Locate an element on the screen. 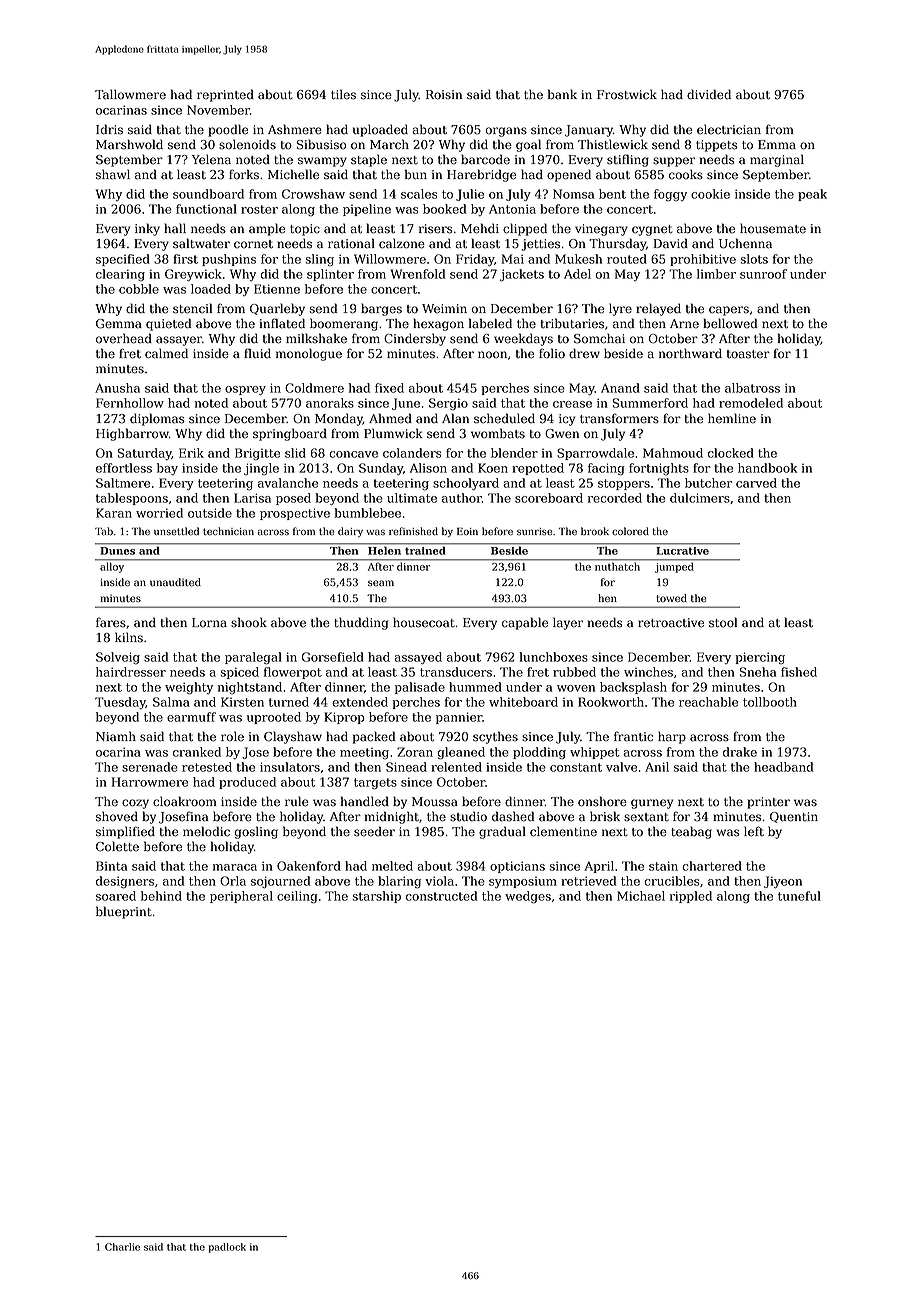 The height and width of the screenshot is (1308, 924). Clayshaw is located at coordinates (293, 737).
